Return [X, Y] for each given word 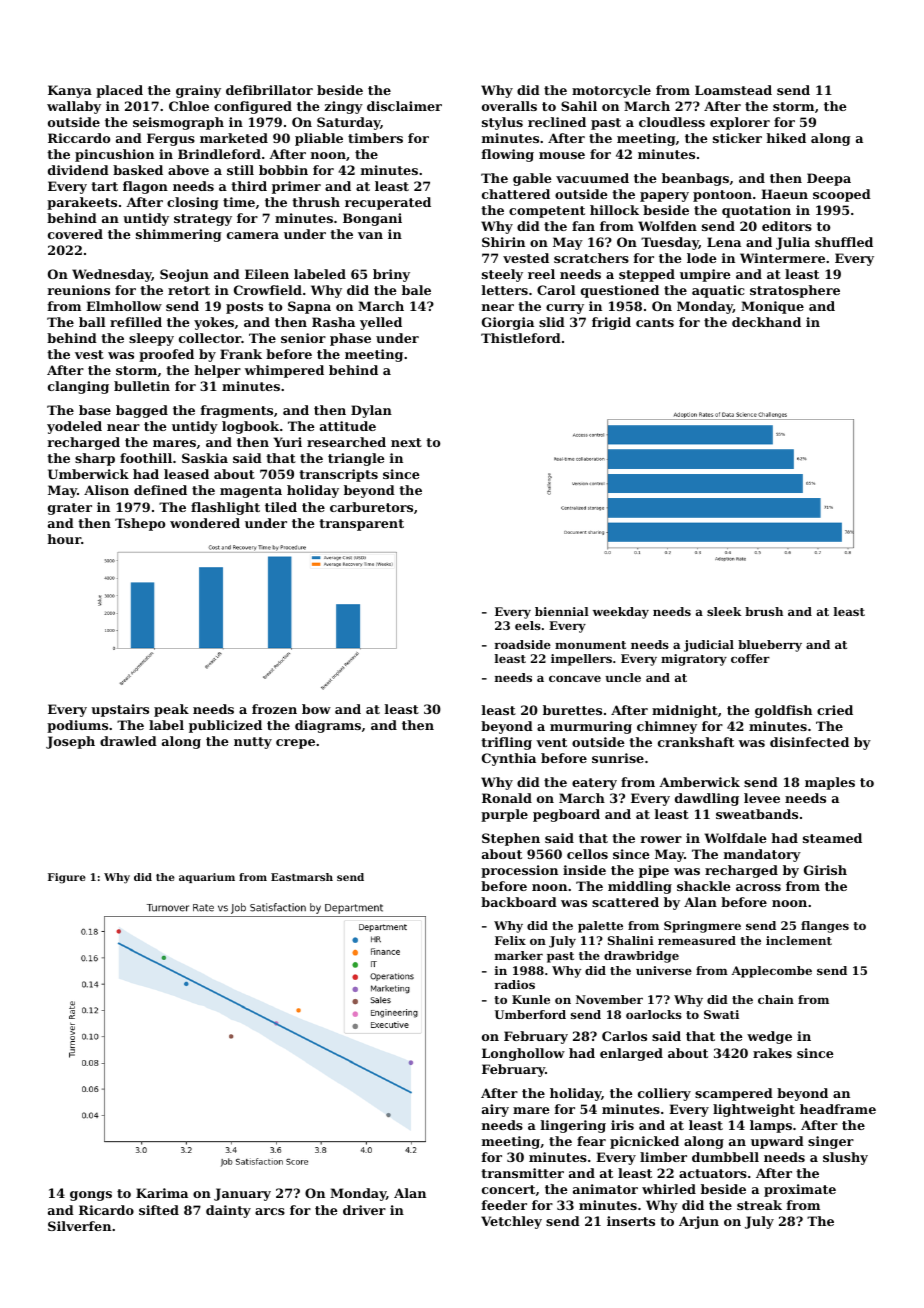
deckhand [766, 322]
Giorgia [508, 323]
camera [253, 235]
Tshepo [140, 524]
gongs [91, 1196]
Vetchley [511, 1222]
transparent [361, 525]
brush [764, 611]
